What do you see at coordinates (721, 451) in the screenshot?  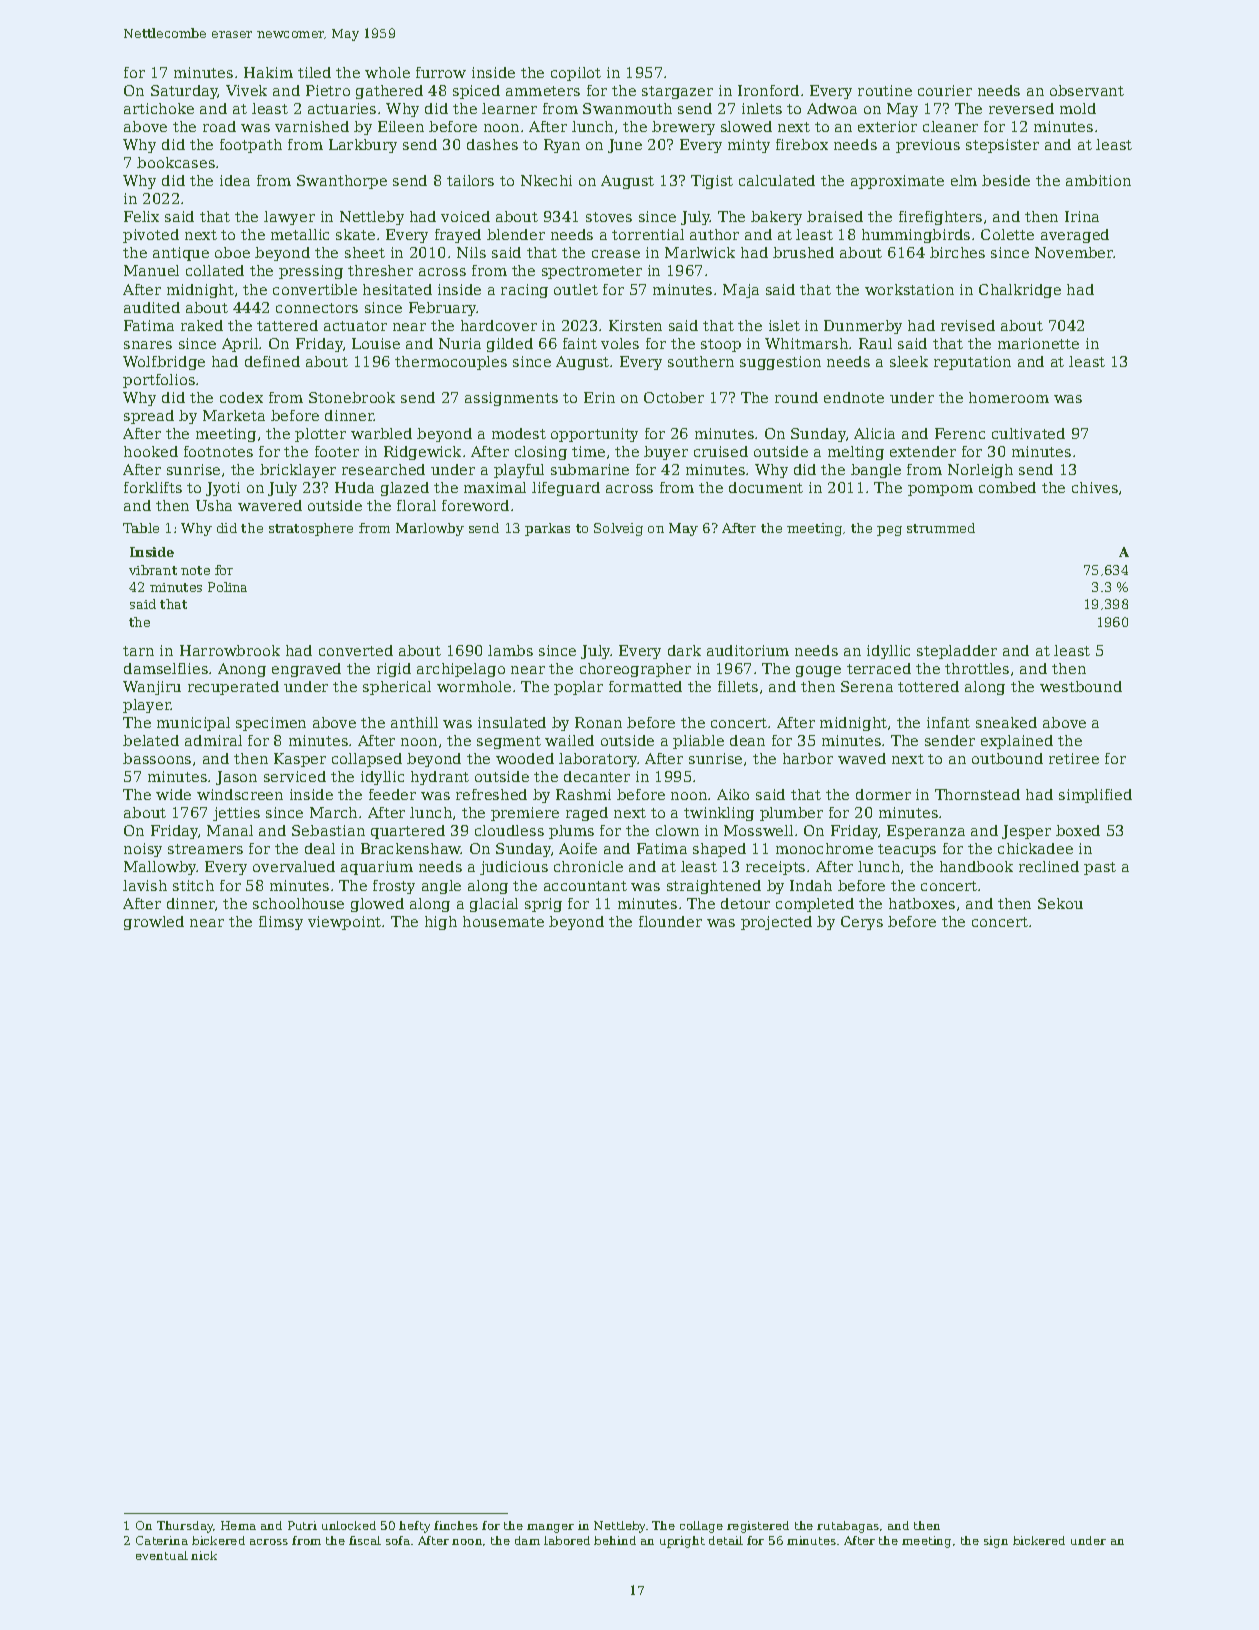 I see `cruised` at bounding box center [721, 451].
